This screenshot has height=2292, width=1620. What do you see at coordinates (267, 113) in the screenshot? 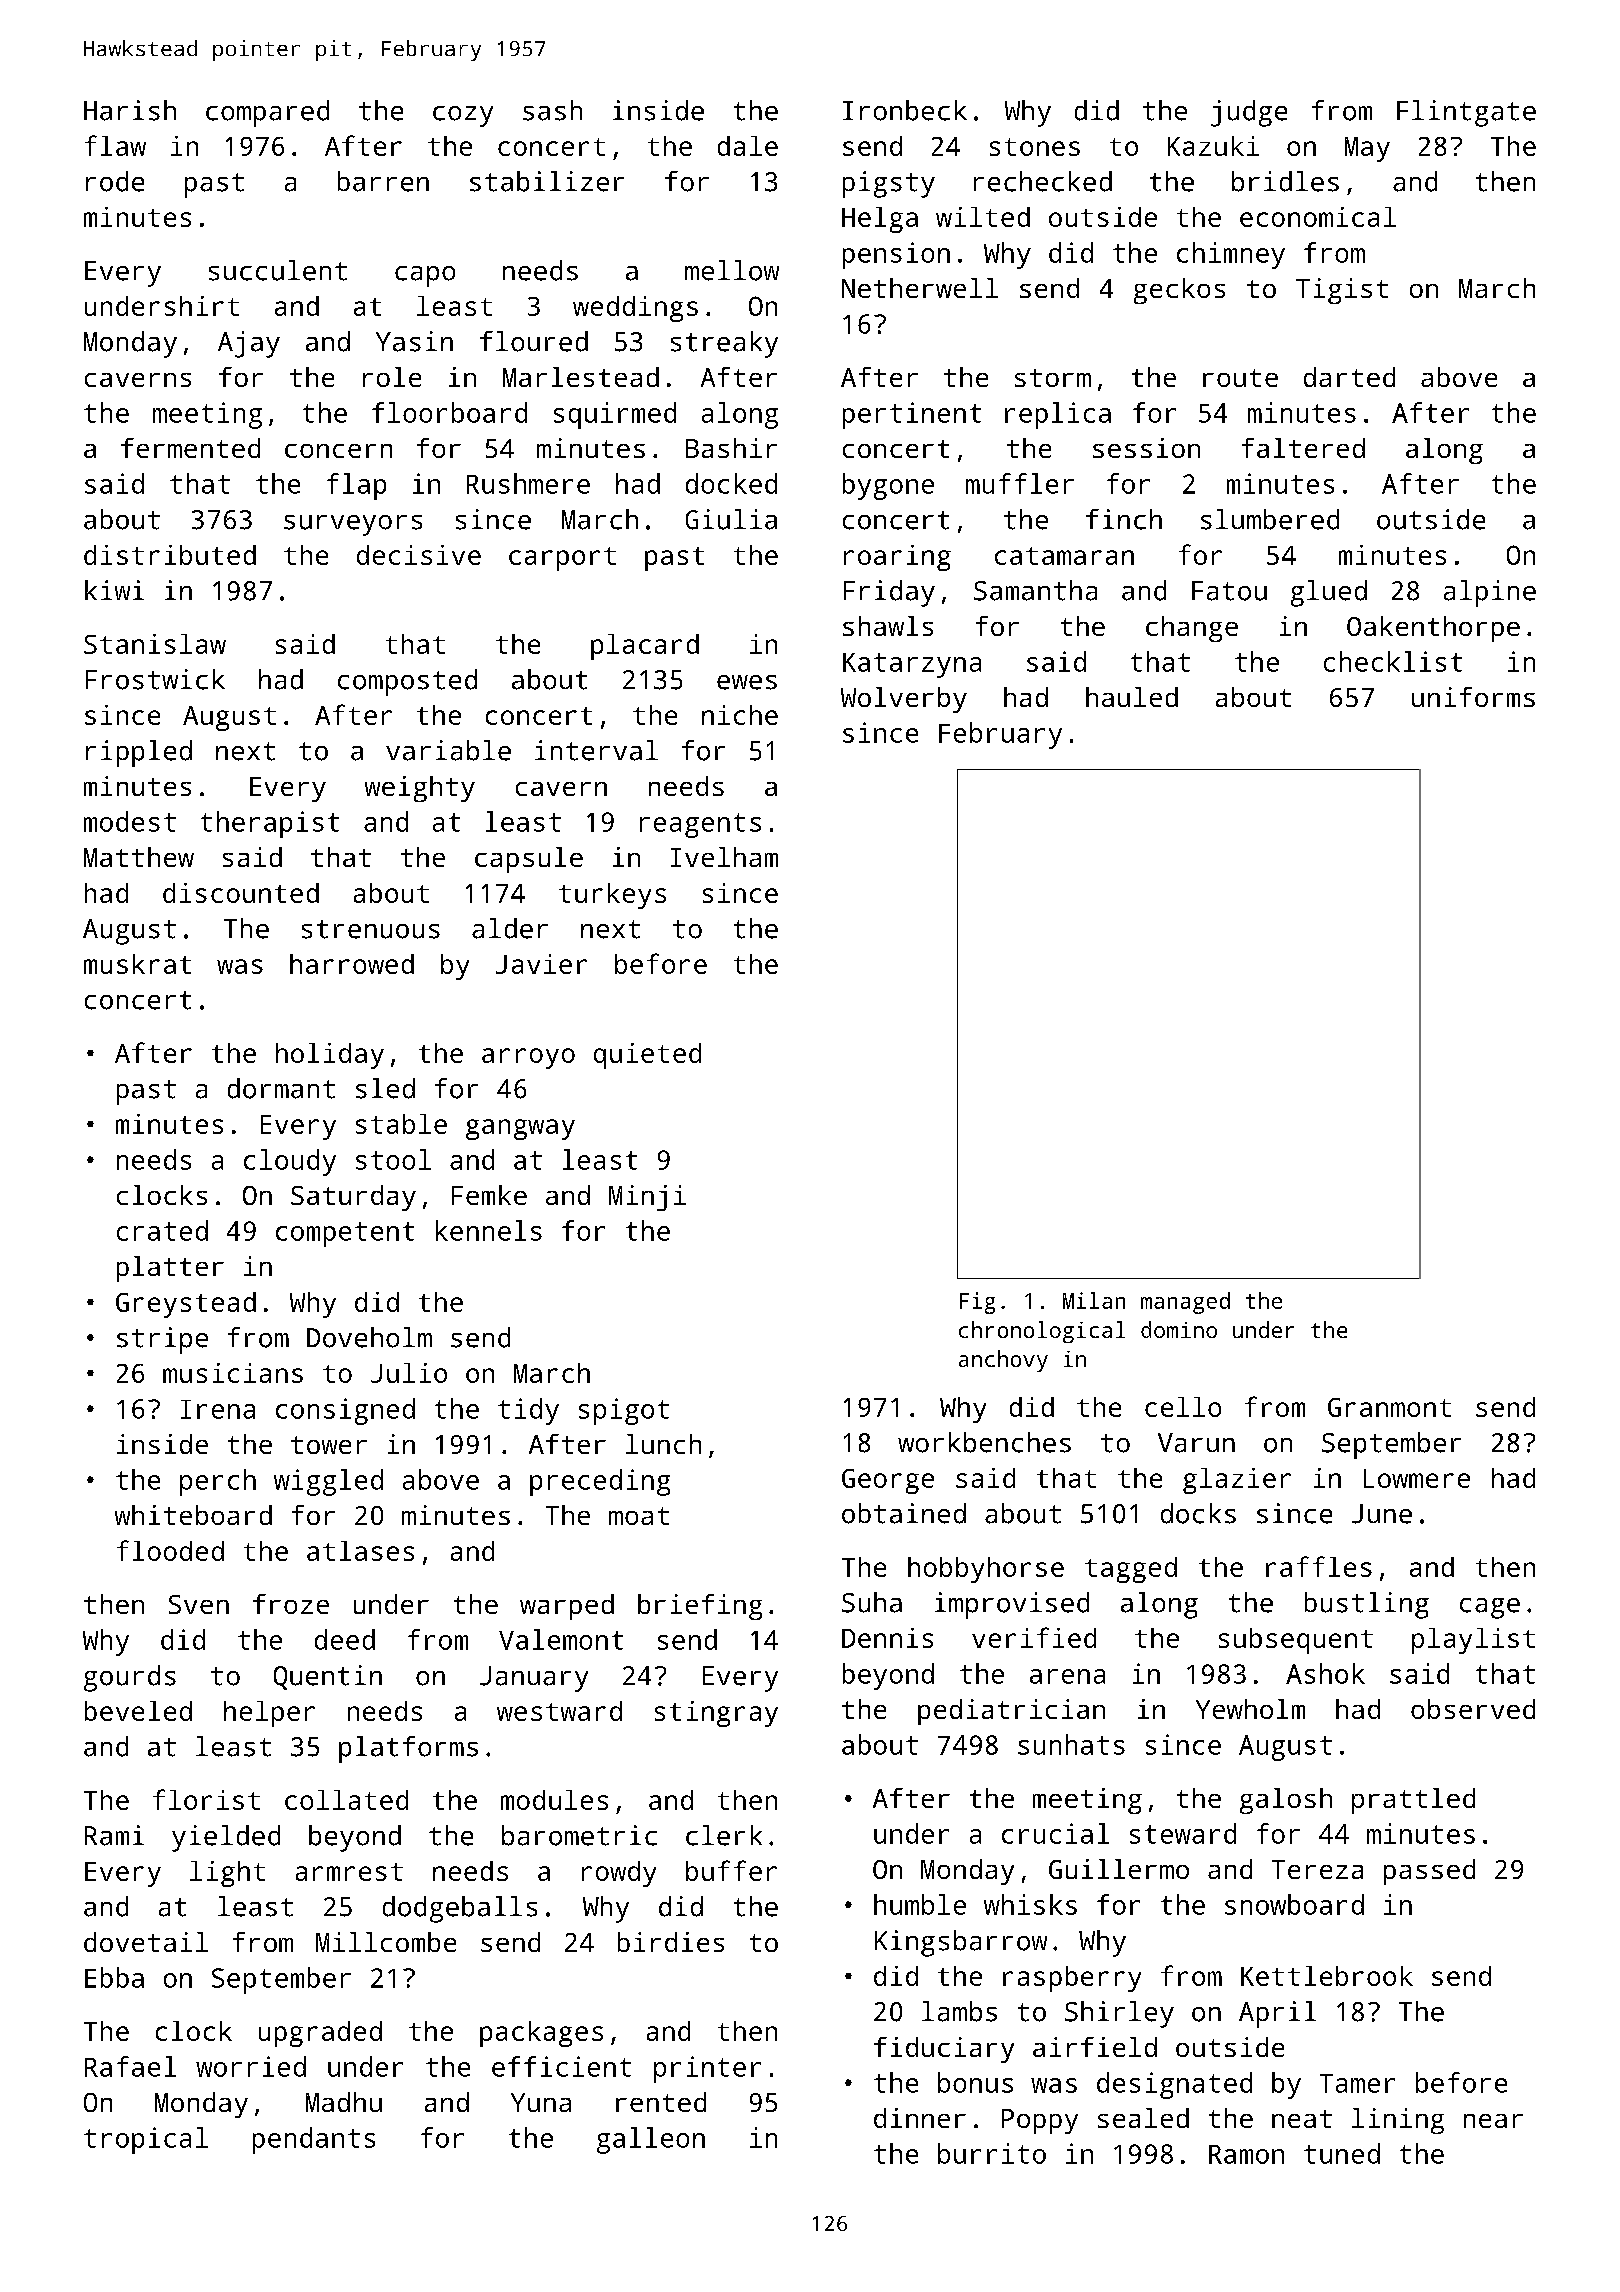
I see `compared` at bounding box center [267, 113].
